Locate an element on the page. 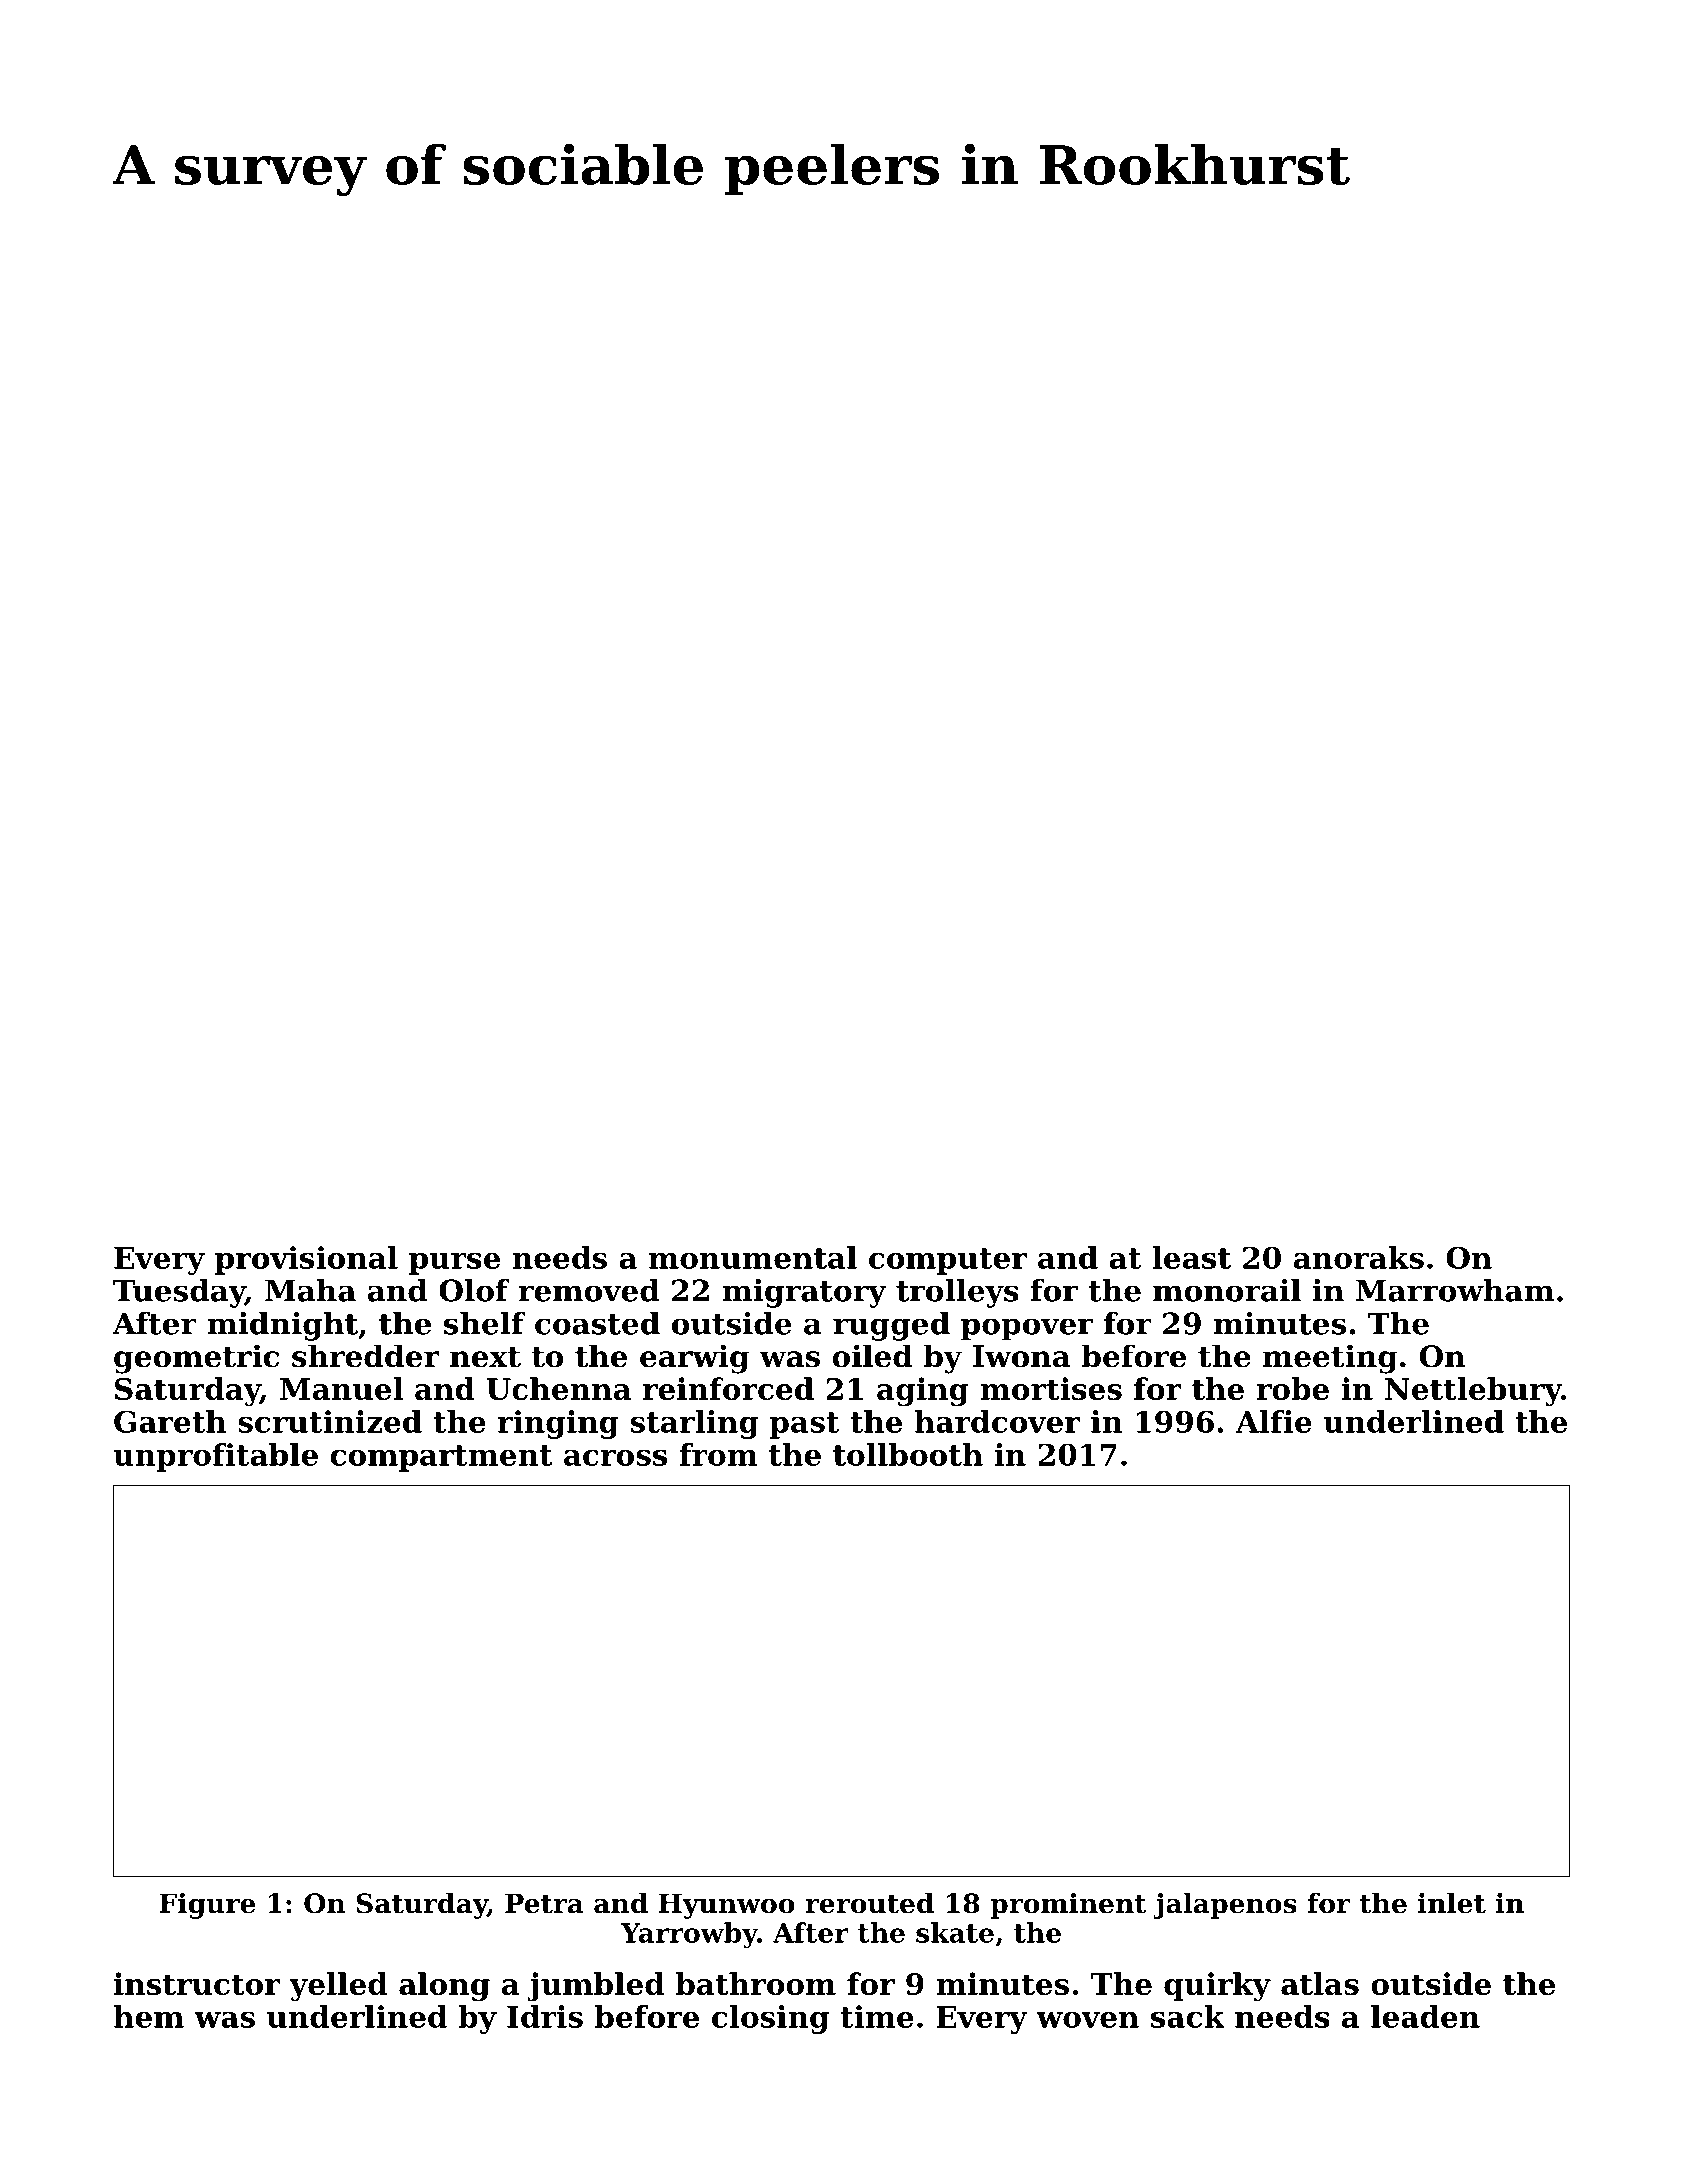  earwig is located at coordinates (694, 1359).
